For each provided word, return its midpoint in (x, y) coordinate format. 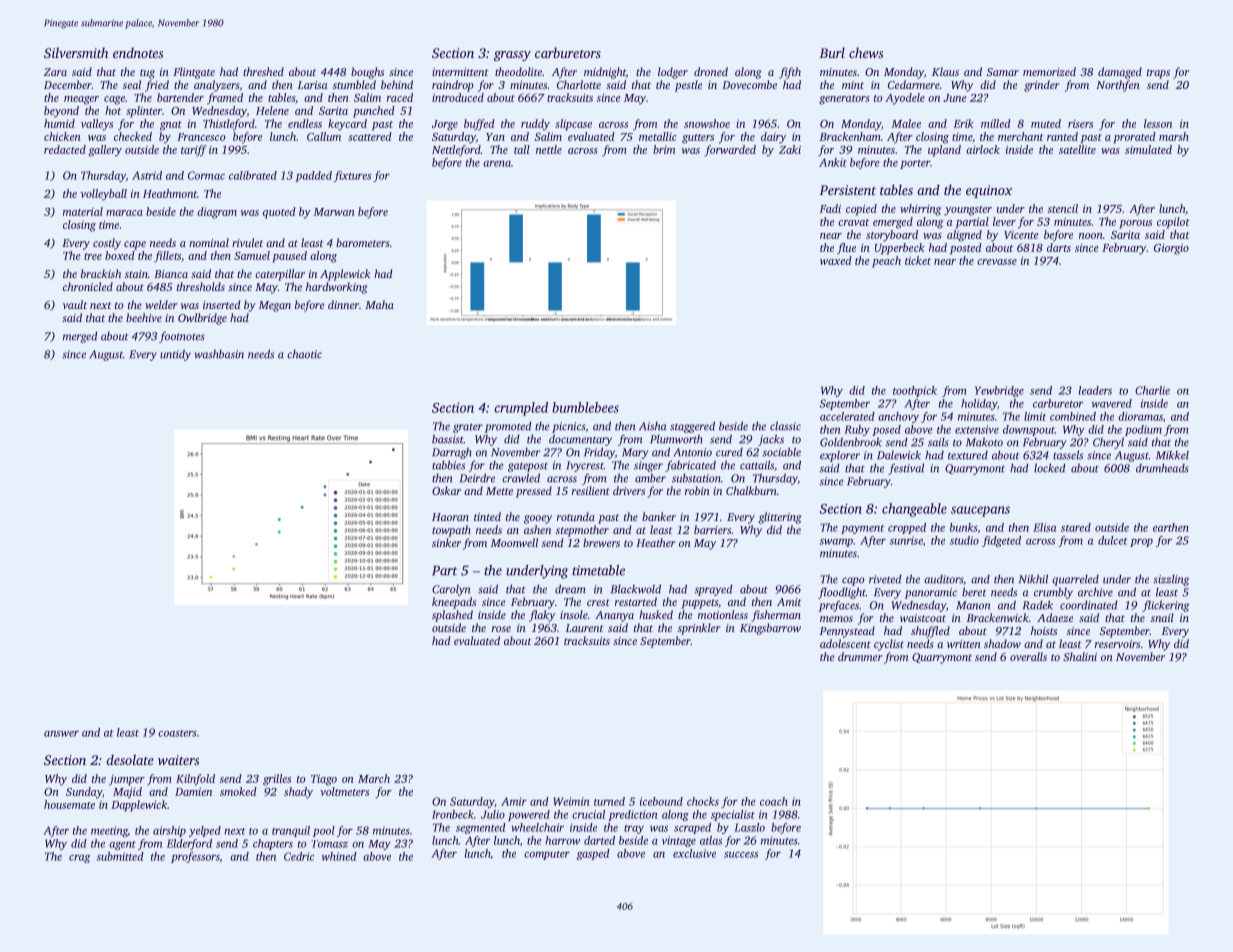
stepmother (582, 531)
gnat (171, 126)
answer (61, 734)
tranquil (291, 831)
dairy (773, 138)
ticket (918, 260)
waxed (836, 260)
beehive (144, 317)
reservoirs (1117, 644)
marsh (1174, 136)
